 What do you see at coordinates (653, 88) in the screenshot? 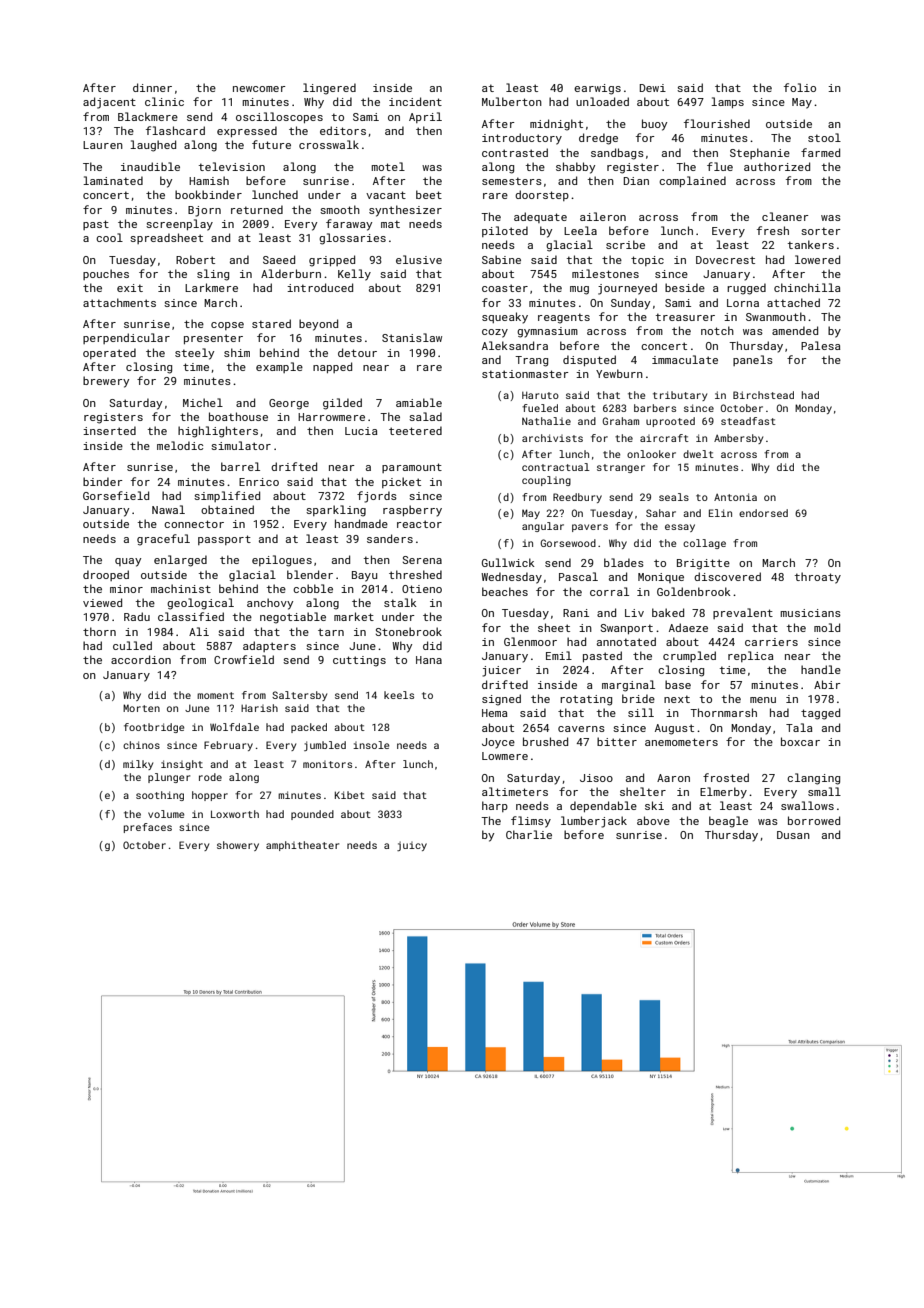
I see `Dewi` at bounding box center [653, 88].
